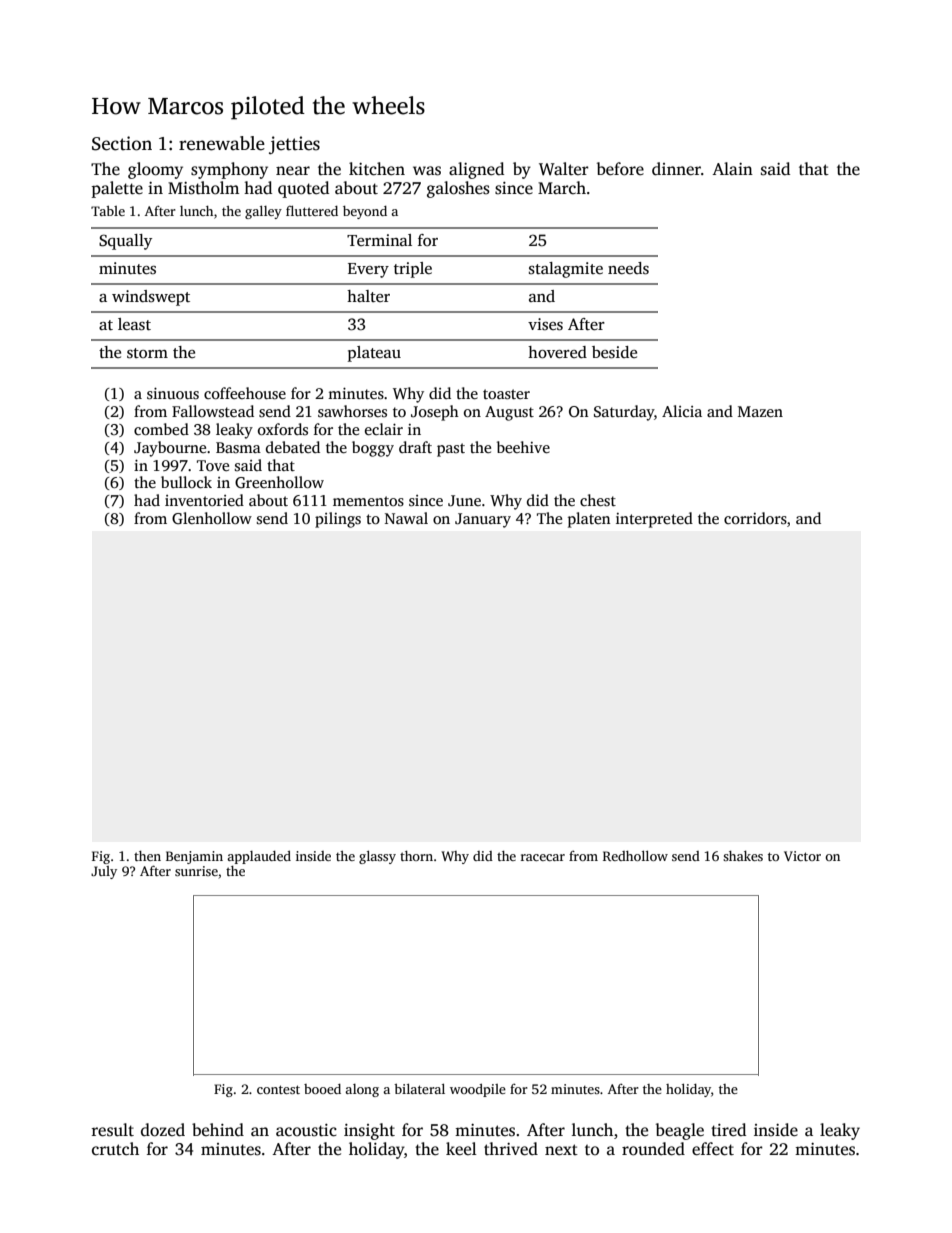 The width and height of the screenshot is (952, 1233). What do you see at coordinates (654, 520) in the screenshot?
I see `interpreted` at bounding box center [654, 520].
